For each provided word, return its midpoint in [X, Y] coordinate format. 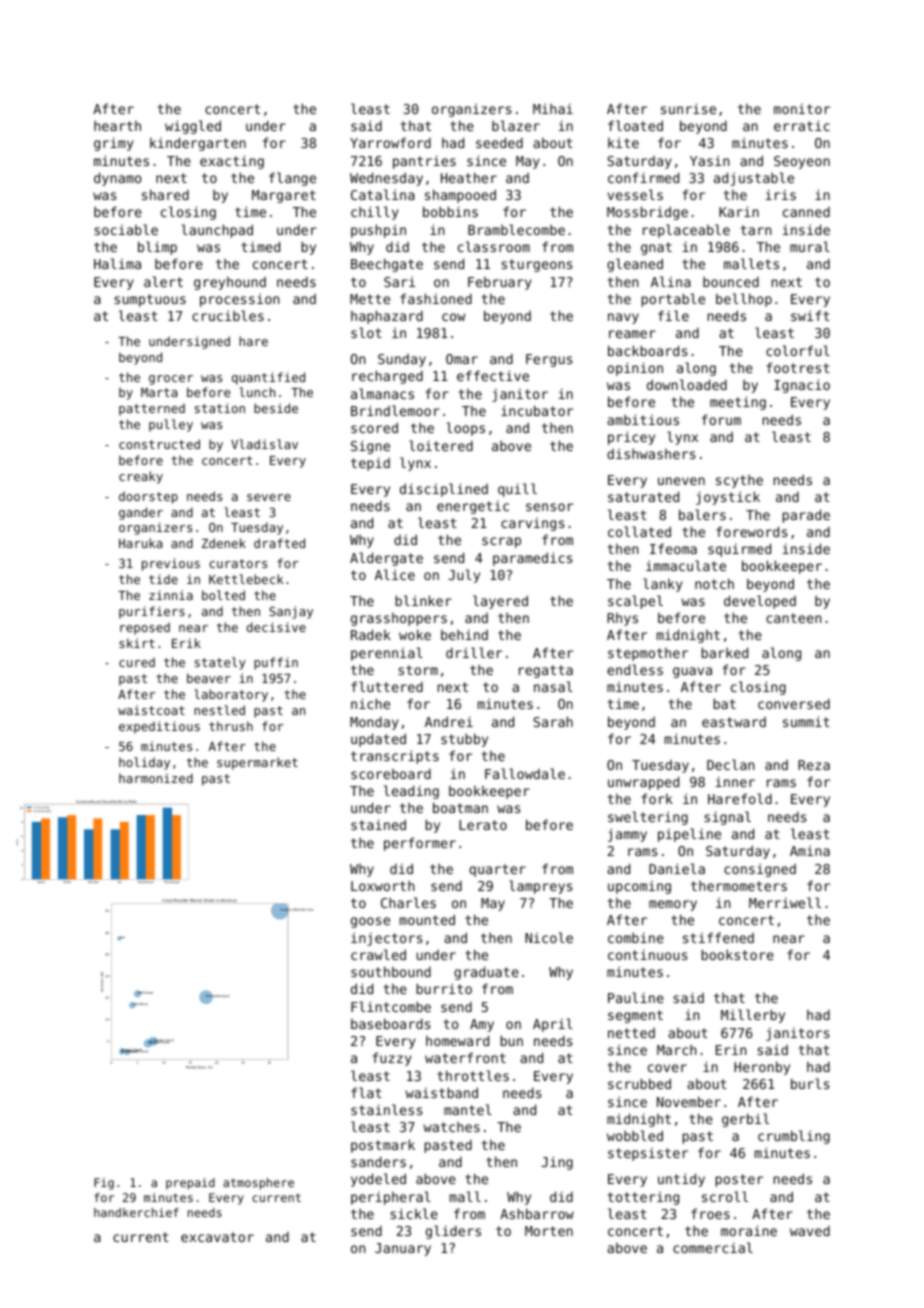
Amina [810, 850]
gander [141, 513]
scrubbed [639, 1083]
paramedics [533, 559]
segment [635, 1016]
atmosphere [258, 1184]
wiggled [193, 127]
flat [366, 1092]
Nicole [549, 937]
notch [714, 583]
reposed [145, 628]
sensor [549, 507]
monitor [802, 109]
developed [760, 602]
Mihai [553, 108]
